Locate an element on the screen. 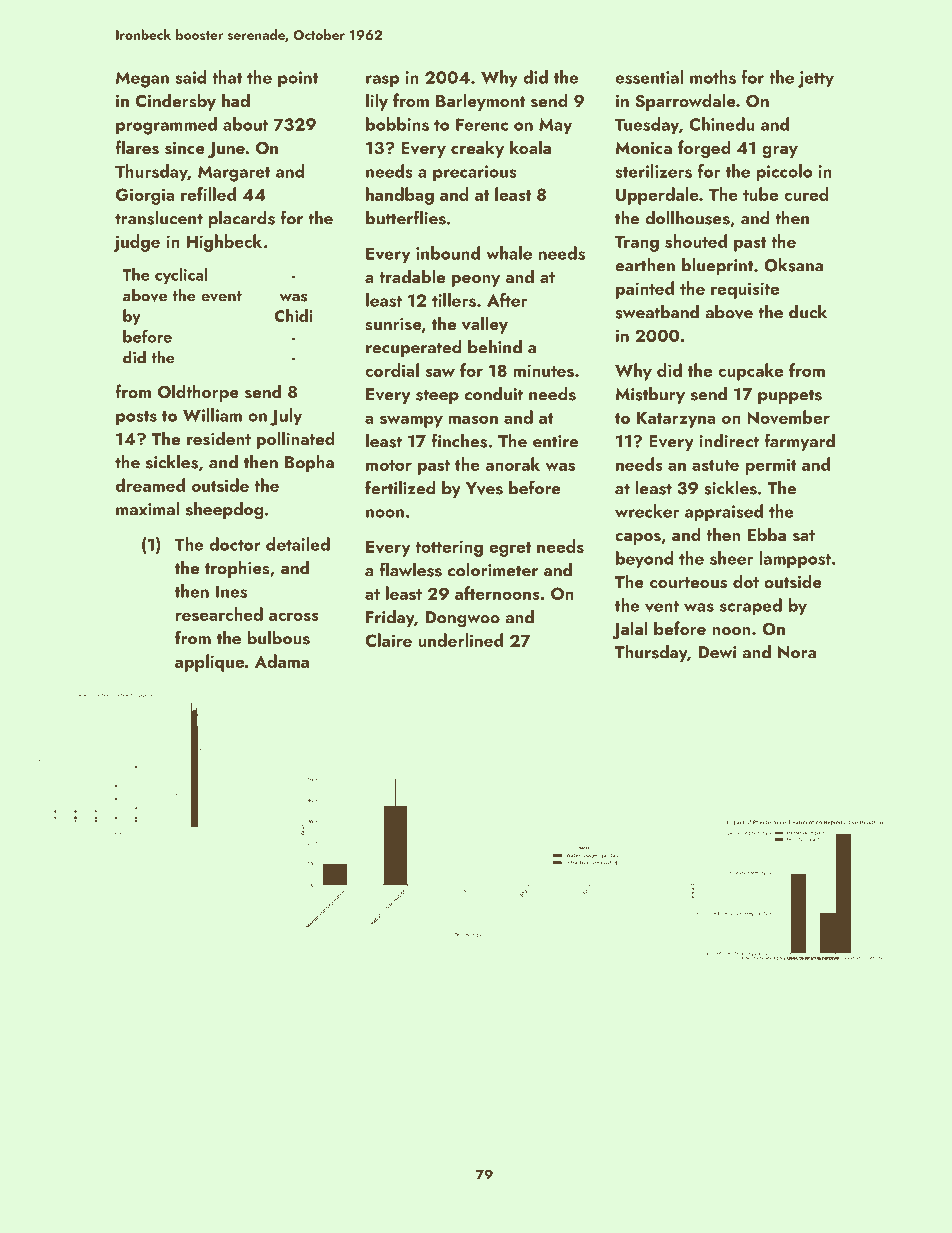 The height and width of the screenshot is (1233, 952). underlined is located at coordinates (460, 640).
